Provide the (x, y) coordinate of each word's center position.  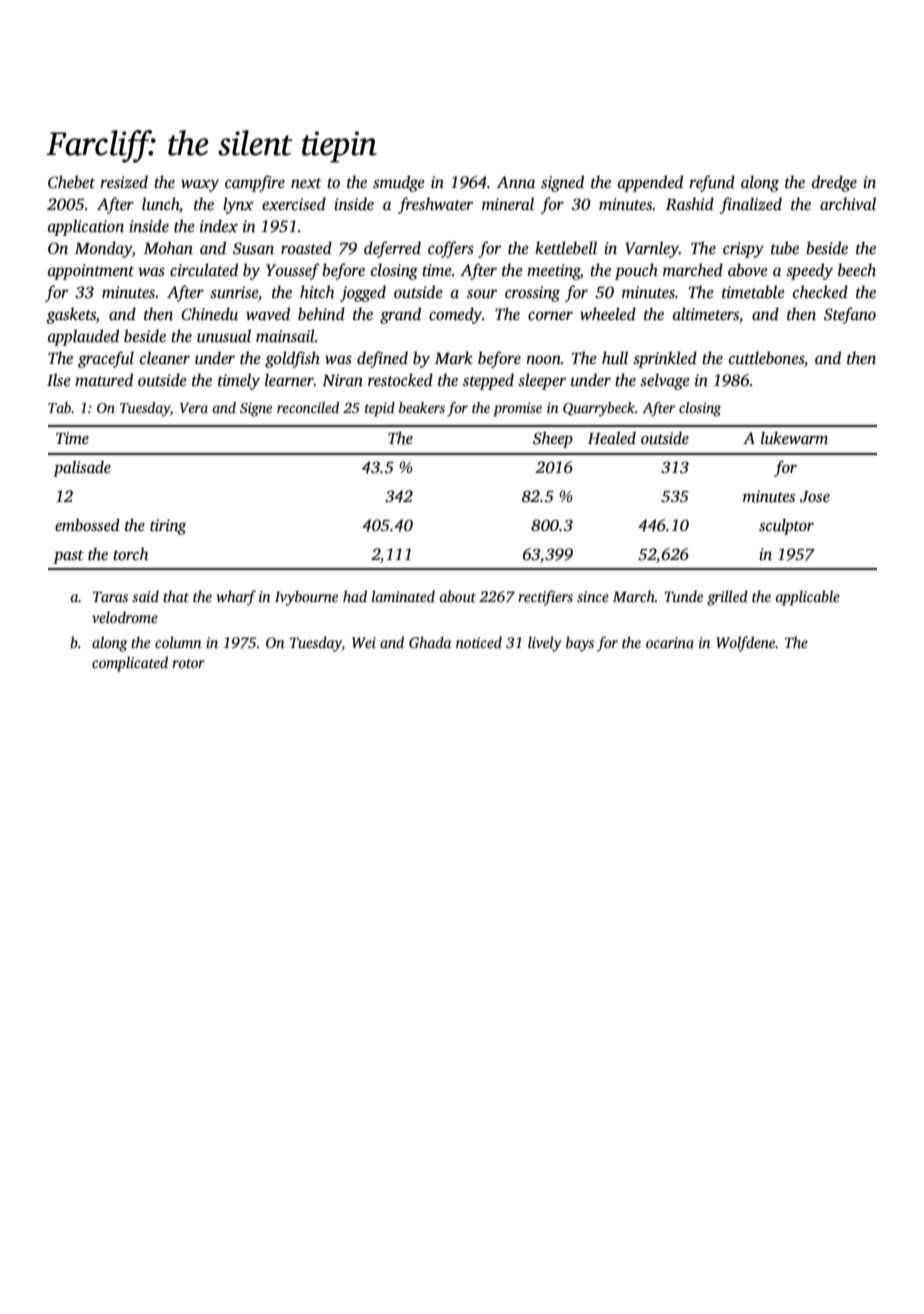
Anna (516, 182)
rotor (188, 663)
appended (650, 183)
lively (545, 644)
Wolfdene (746, 644)
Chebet (71, 182)
